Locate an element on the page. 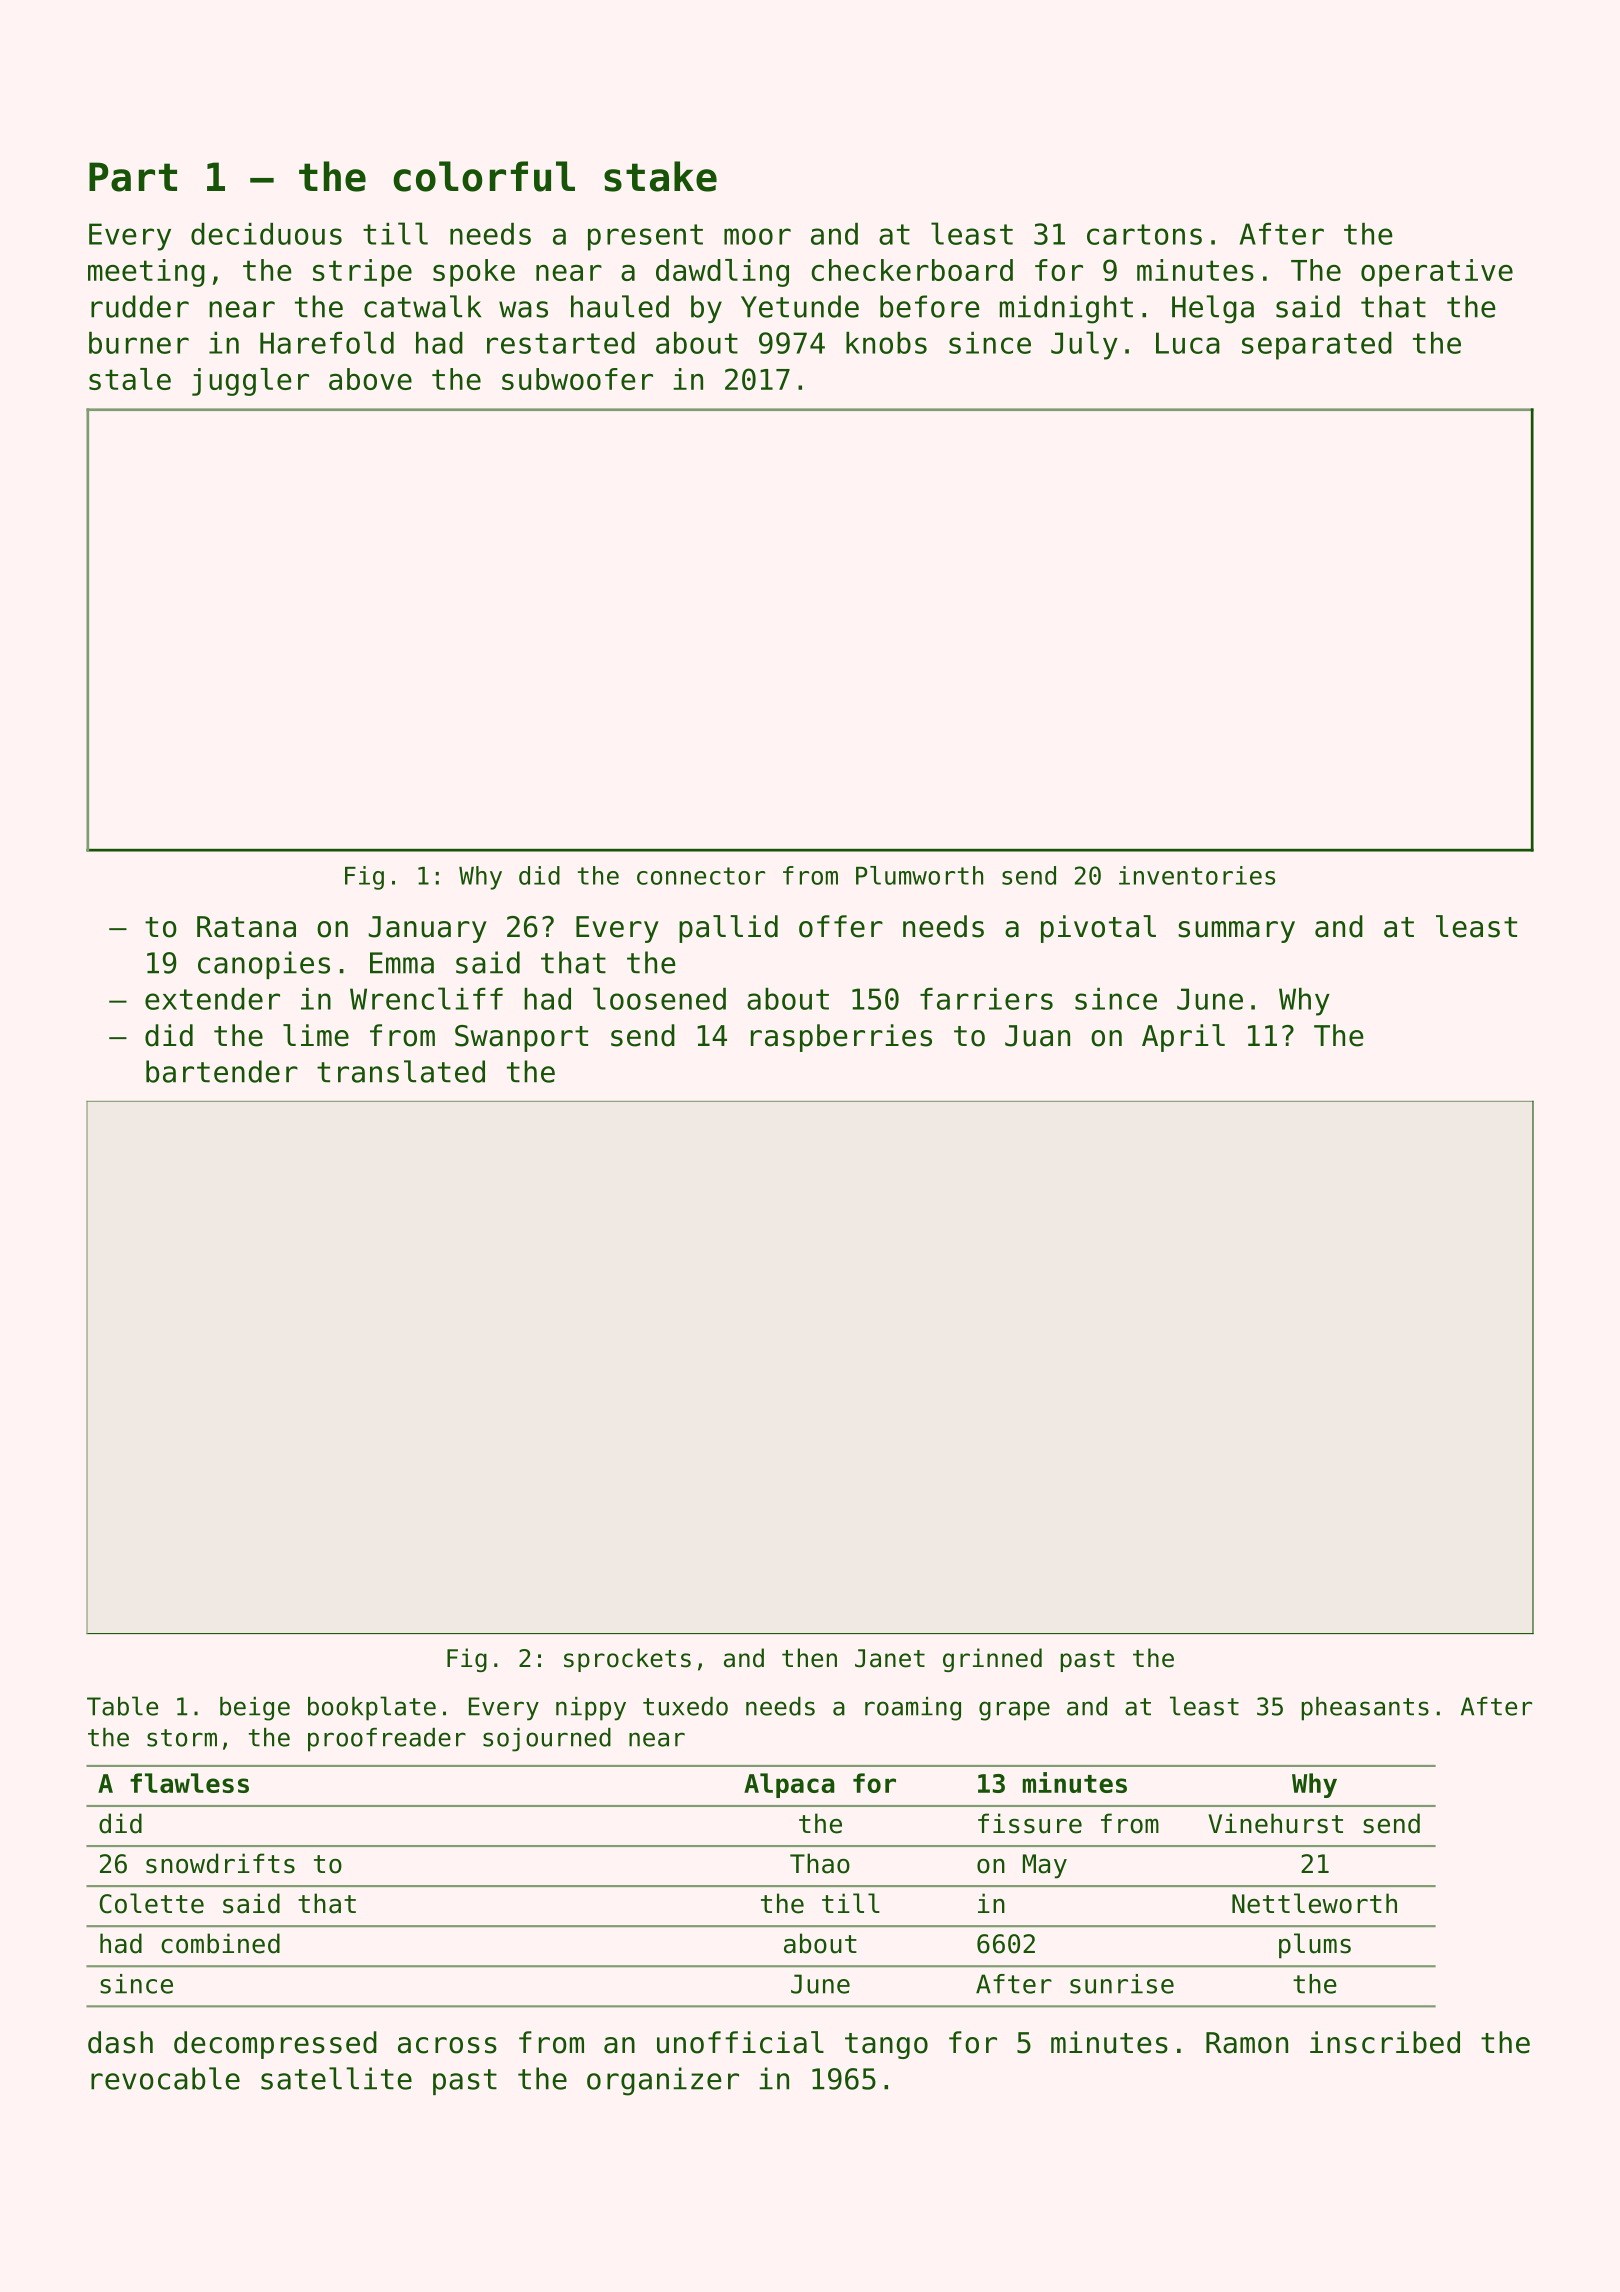 The image size is (1620, 2292). loosened is located at coordinates (659, 998).
